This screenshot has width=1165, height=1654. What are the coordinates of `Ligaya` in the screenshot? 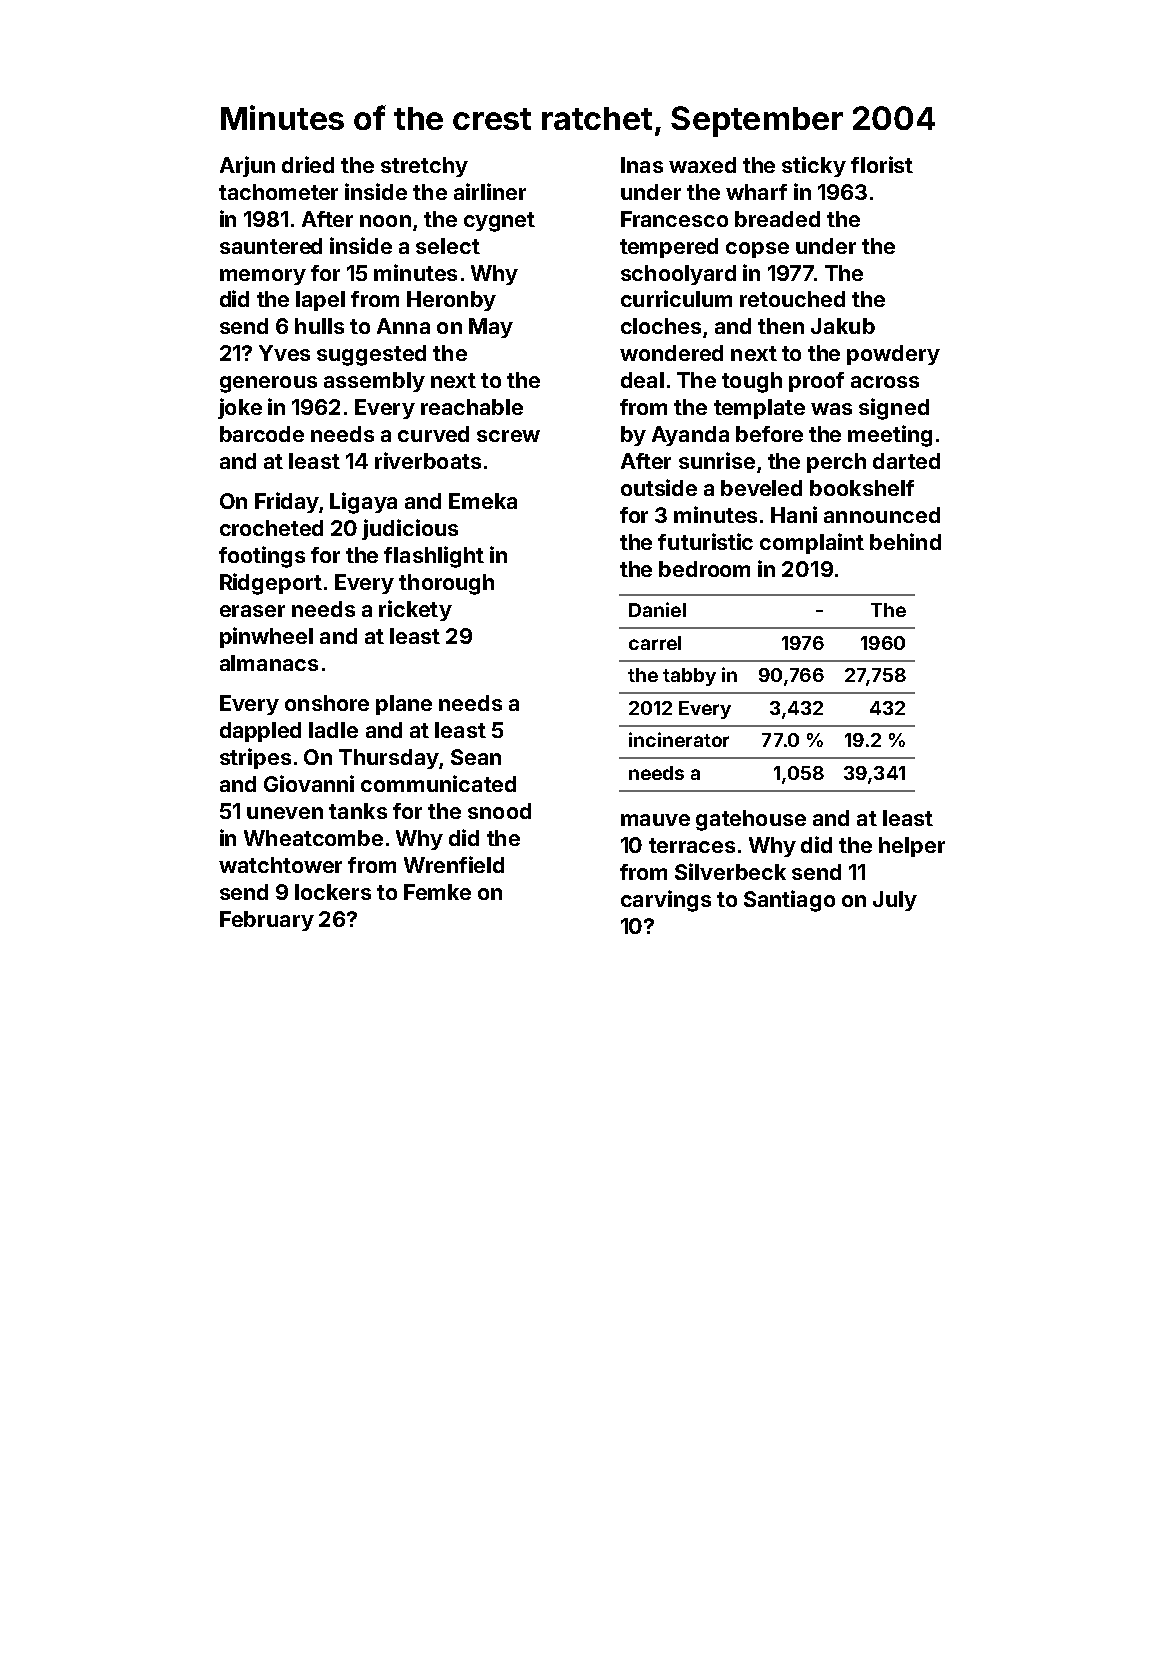 It's located at (363, 503).
